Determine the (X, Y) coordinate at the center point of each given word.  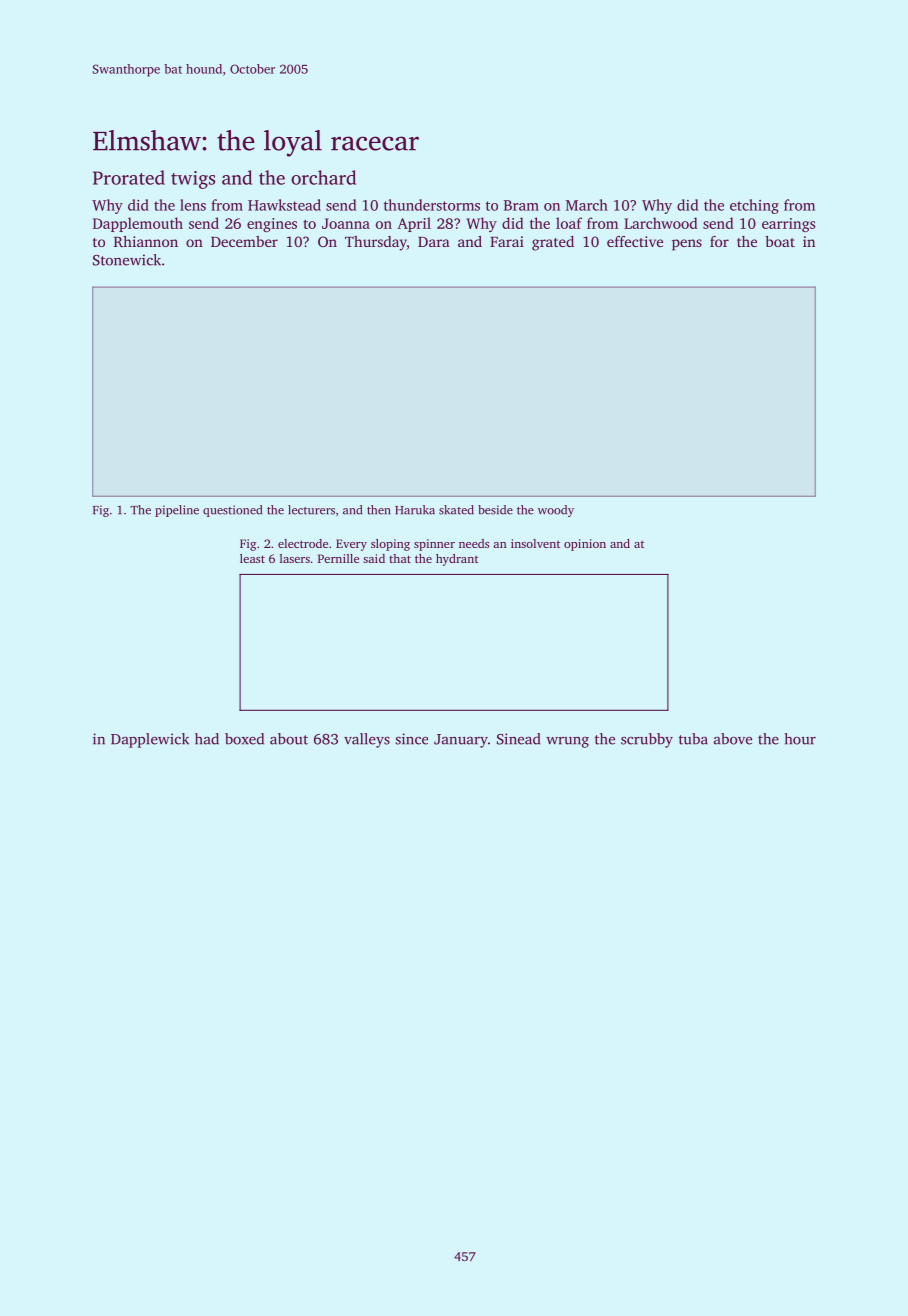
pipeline (177, 511)
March (587, 205)
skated (456, 510)
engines (272, 225)
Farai (507, 241)
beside (495, 510)
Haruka (415, 510)
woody (556, 511)
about (289, 739)
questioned (232, 511)
